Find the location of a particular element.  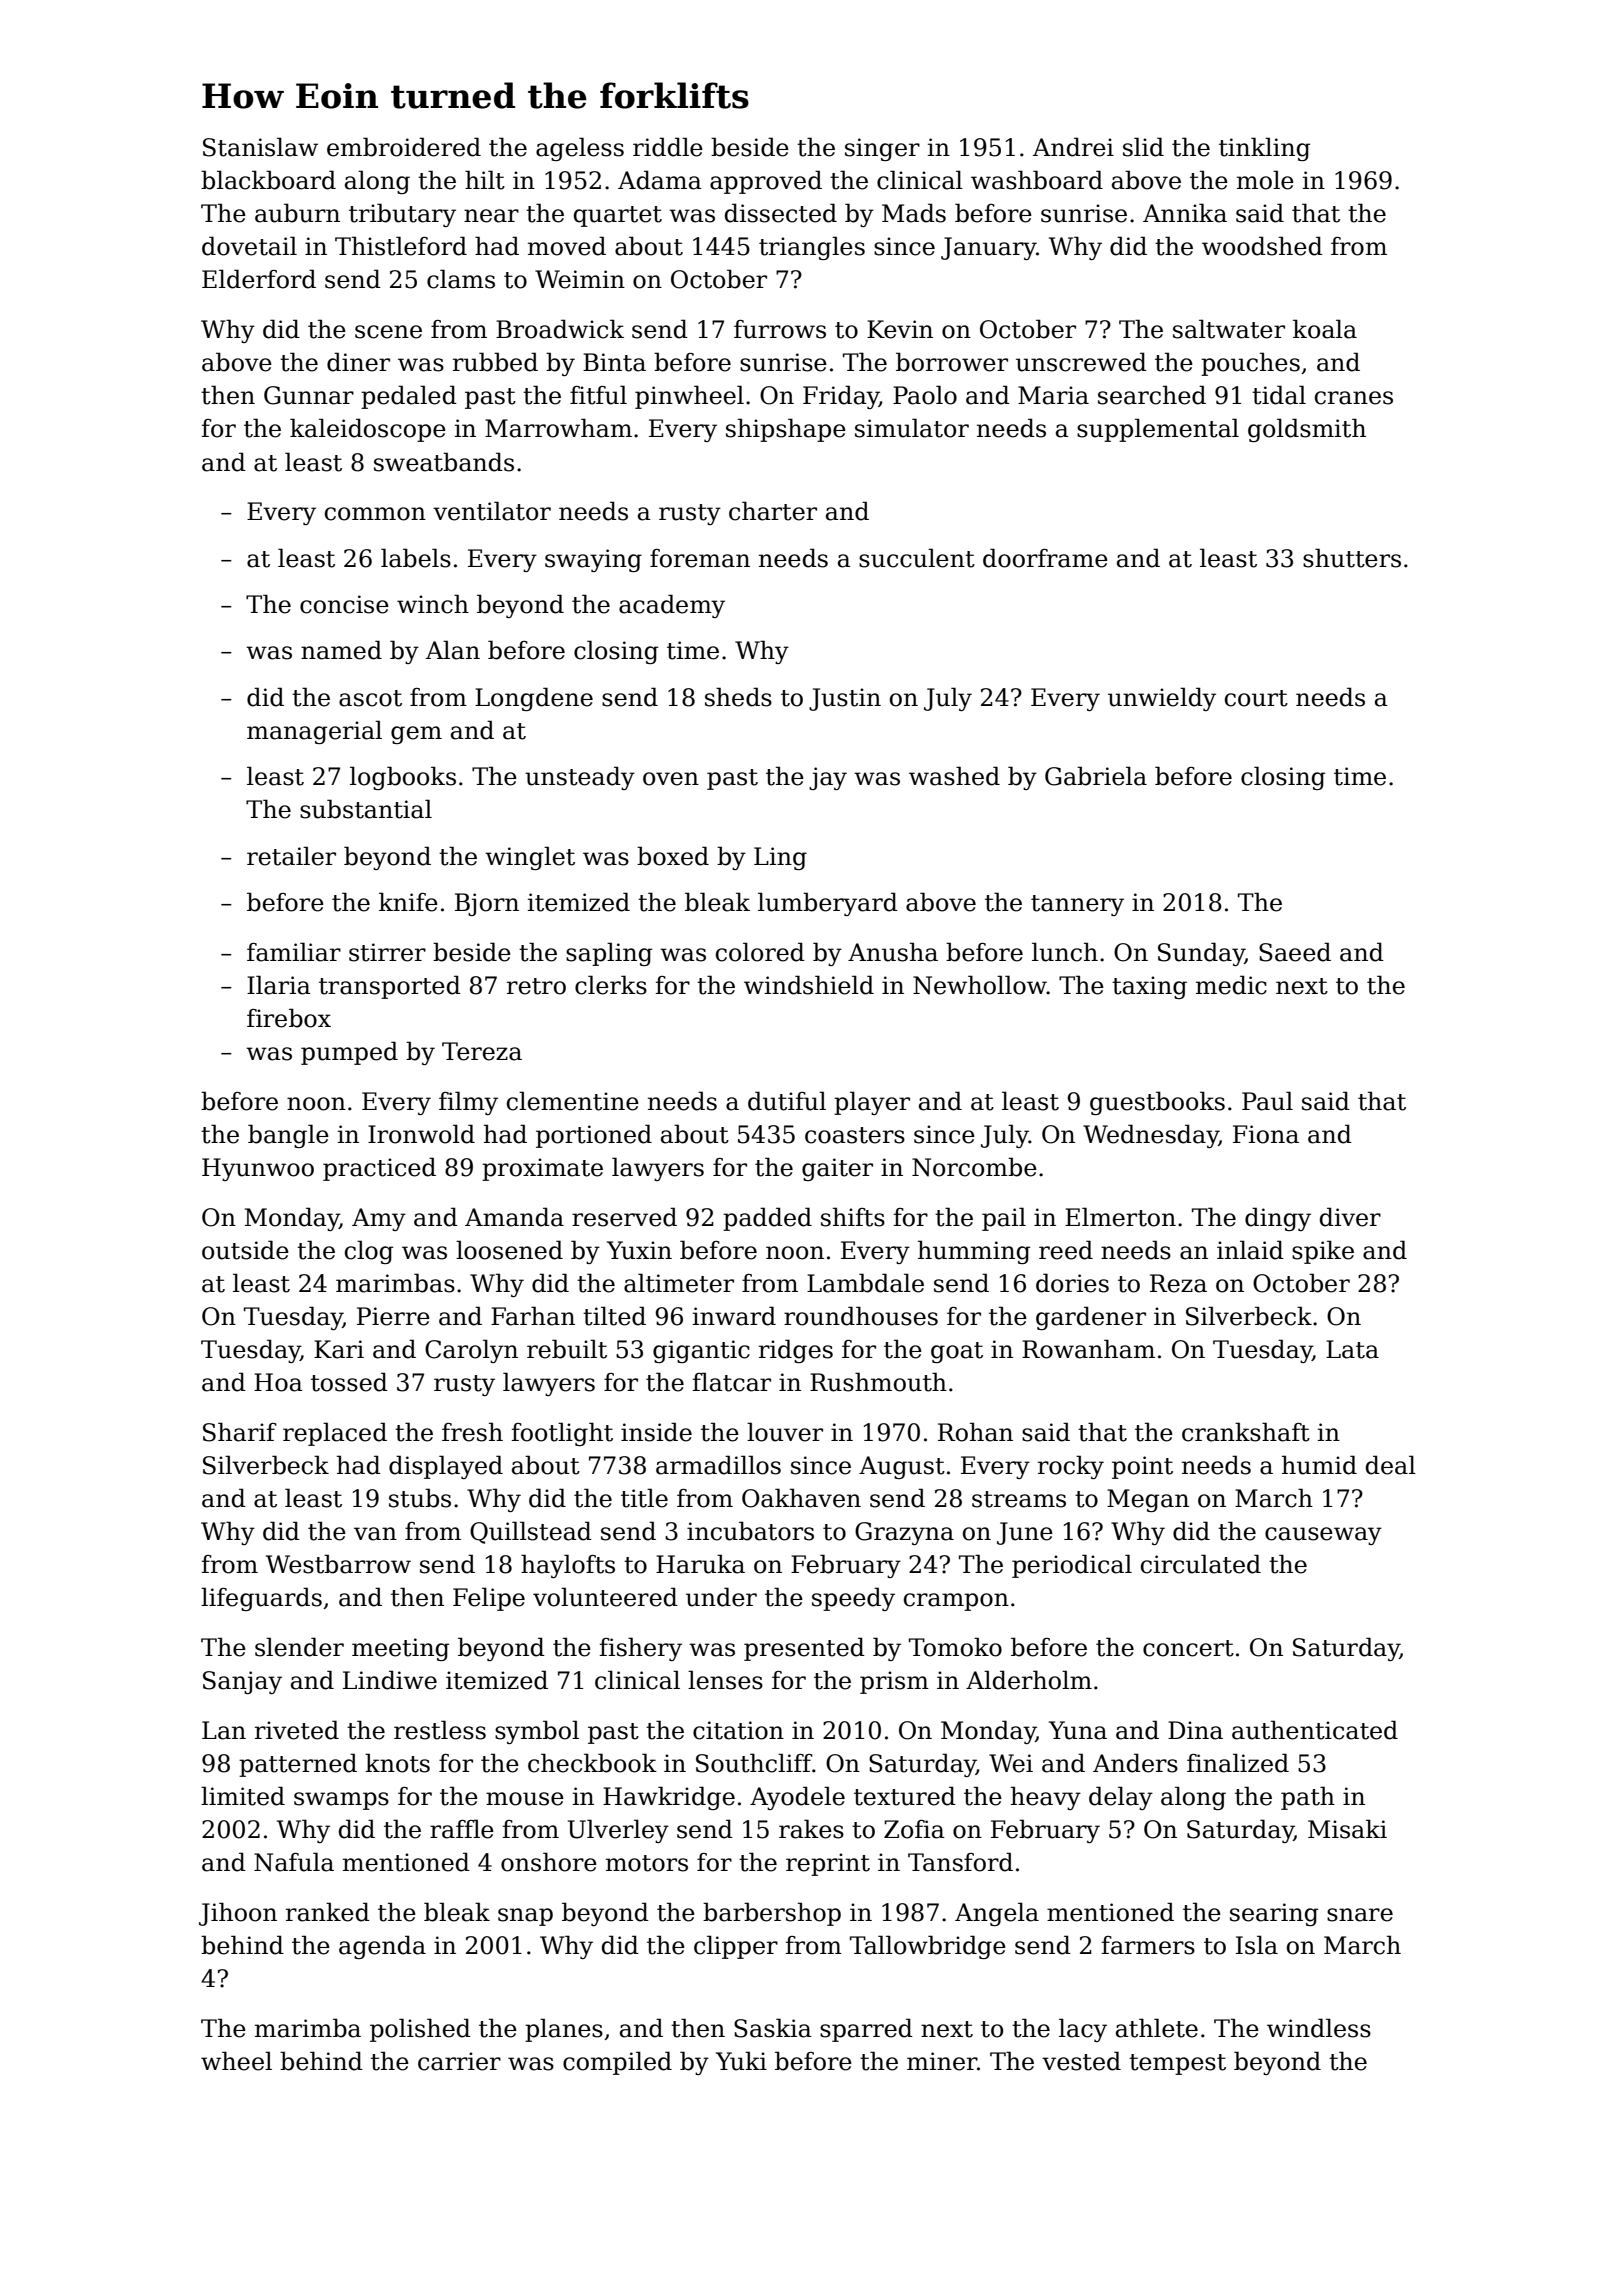

clipper is located at coordinates (736, 1947).
